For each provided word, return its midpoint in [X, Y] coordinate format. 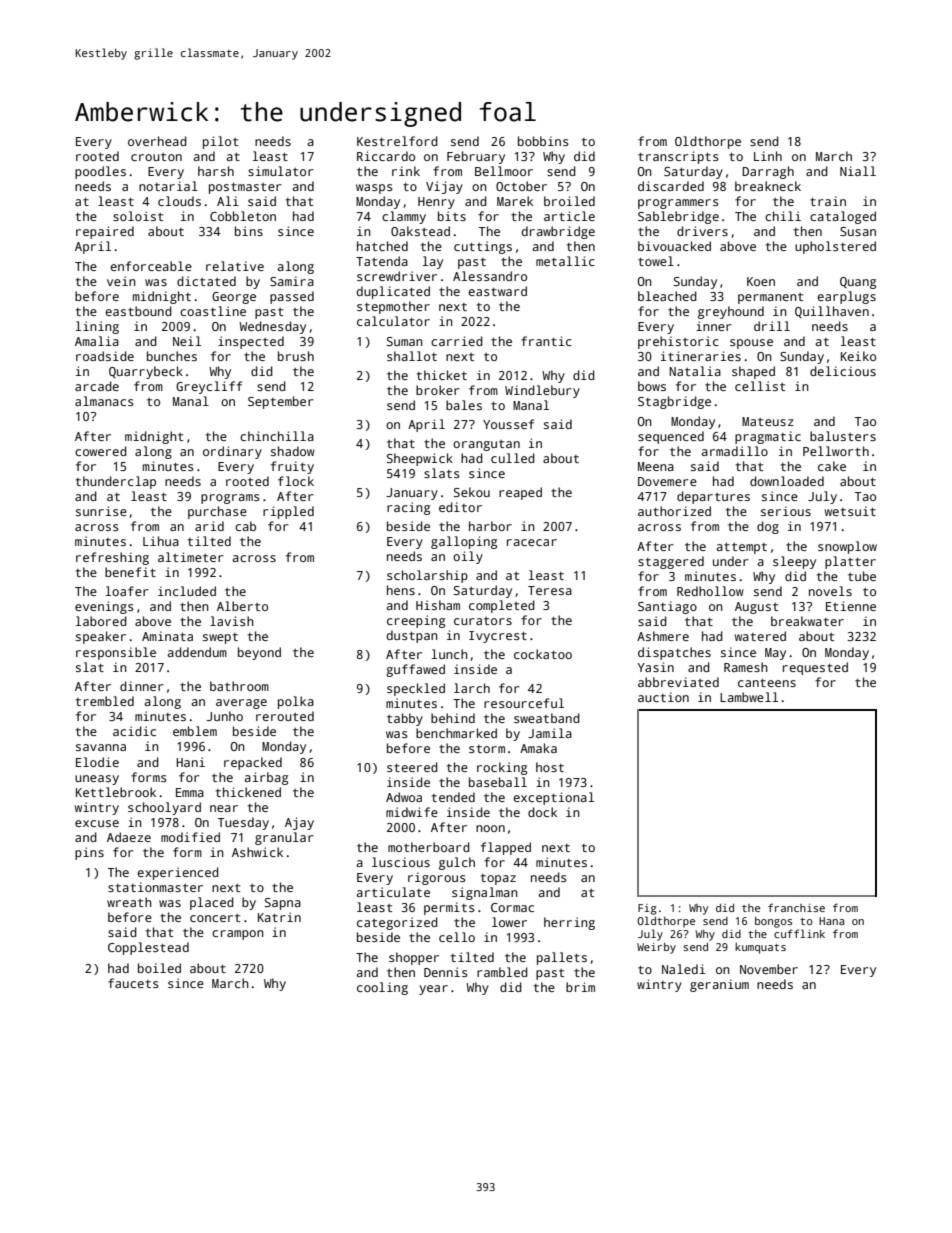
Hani [190, 762]
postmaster [245, 188]
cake [832, 466]
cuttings [483, 247]
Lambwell [749, 697]
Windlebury [542, 391]
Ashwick [257, 852]
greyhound [731, 312]
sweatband [547, 718]
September [281, 402]
